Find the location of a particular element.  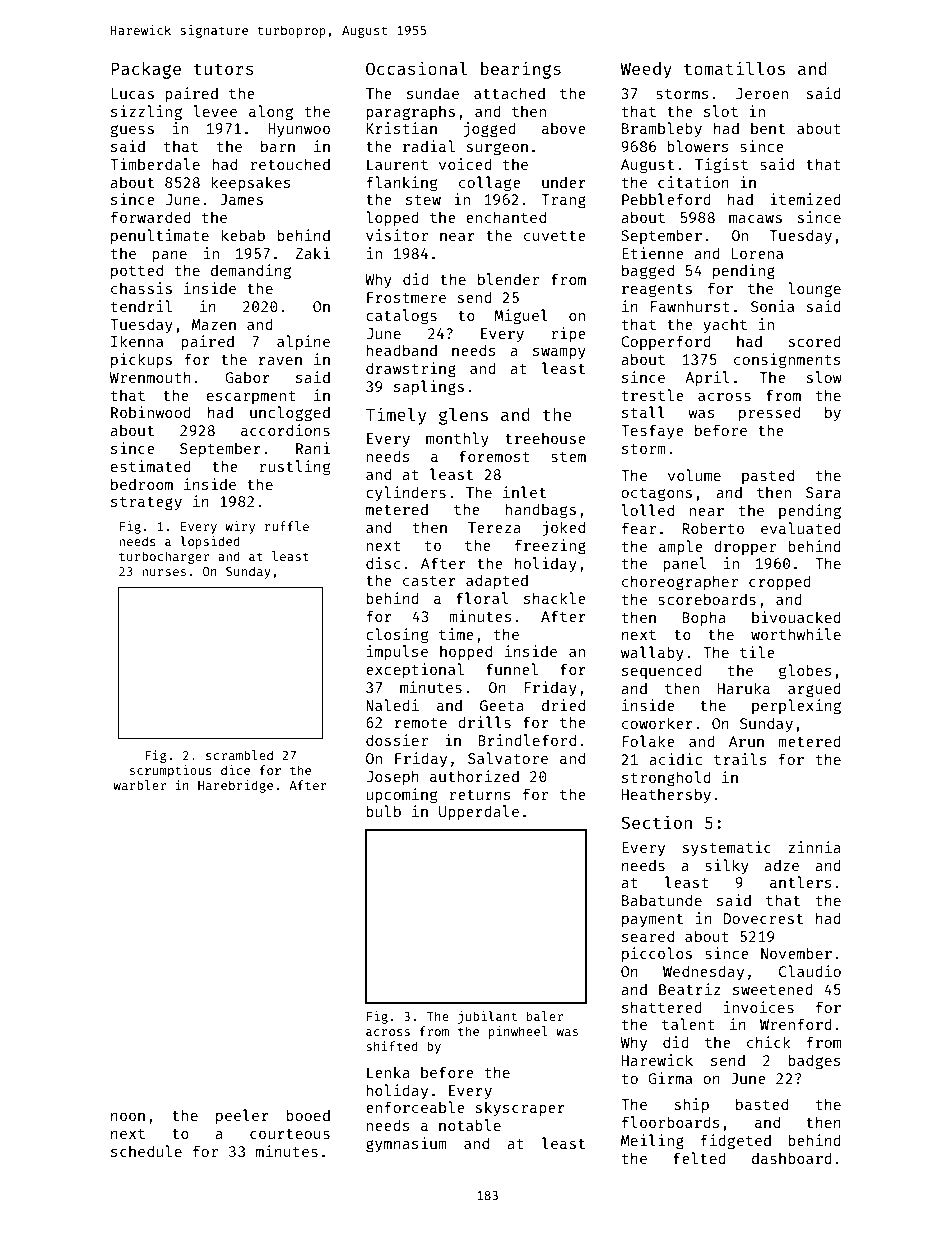

Jeroen is located at coordinates (762, 93).
